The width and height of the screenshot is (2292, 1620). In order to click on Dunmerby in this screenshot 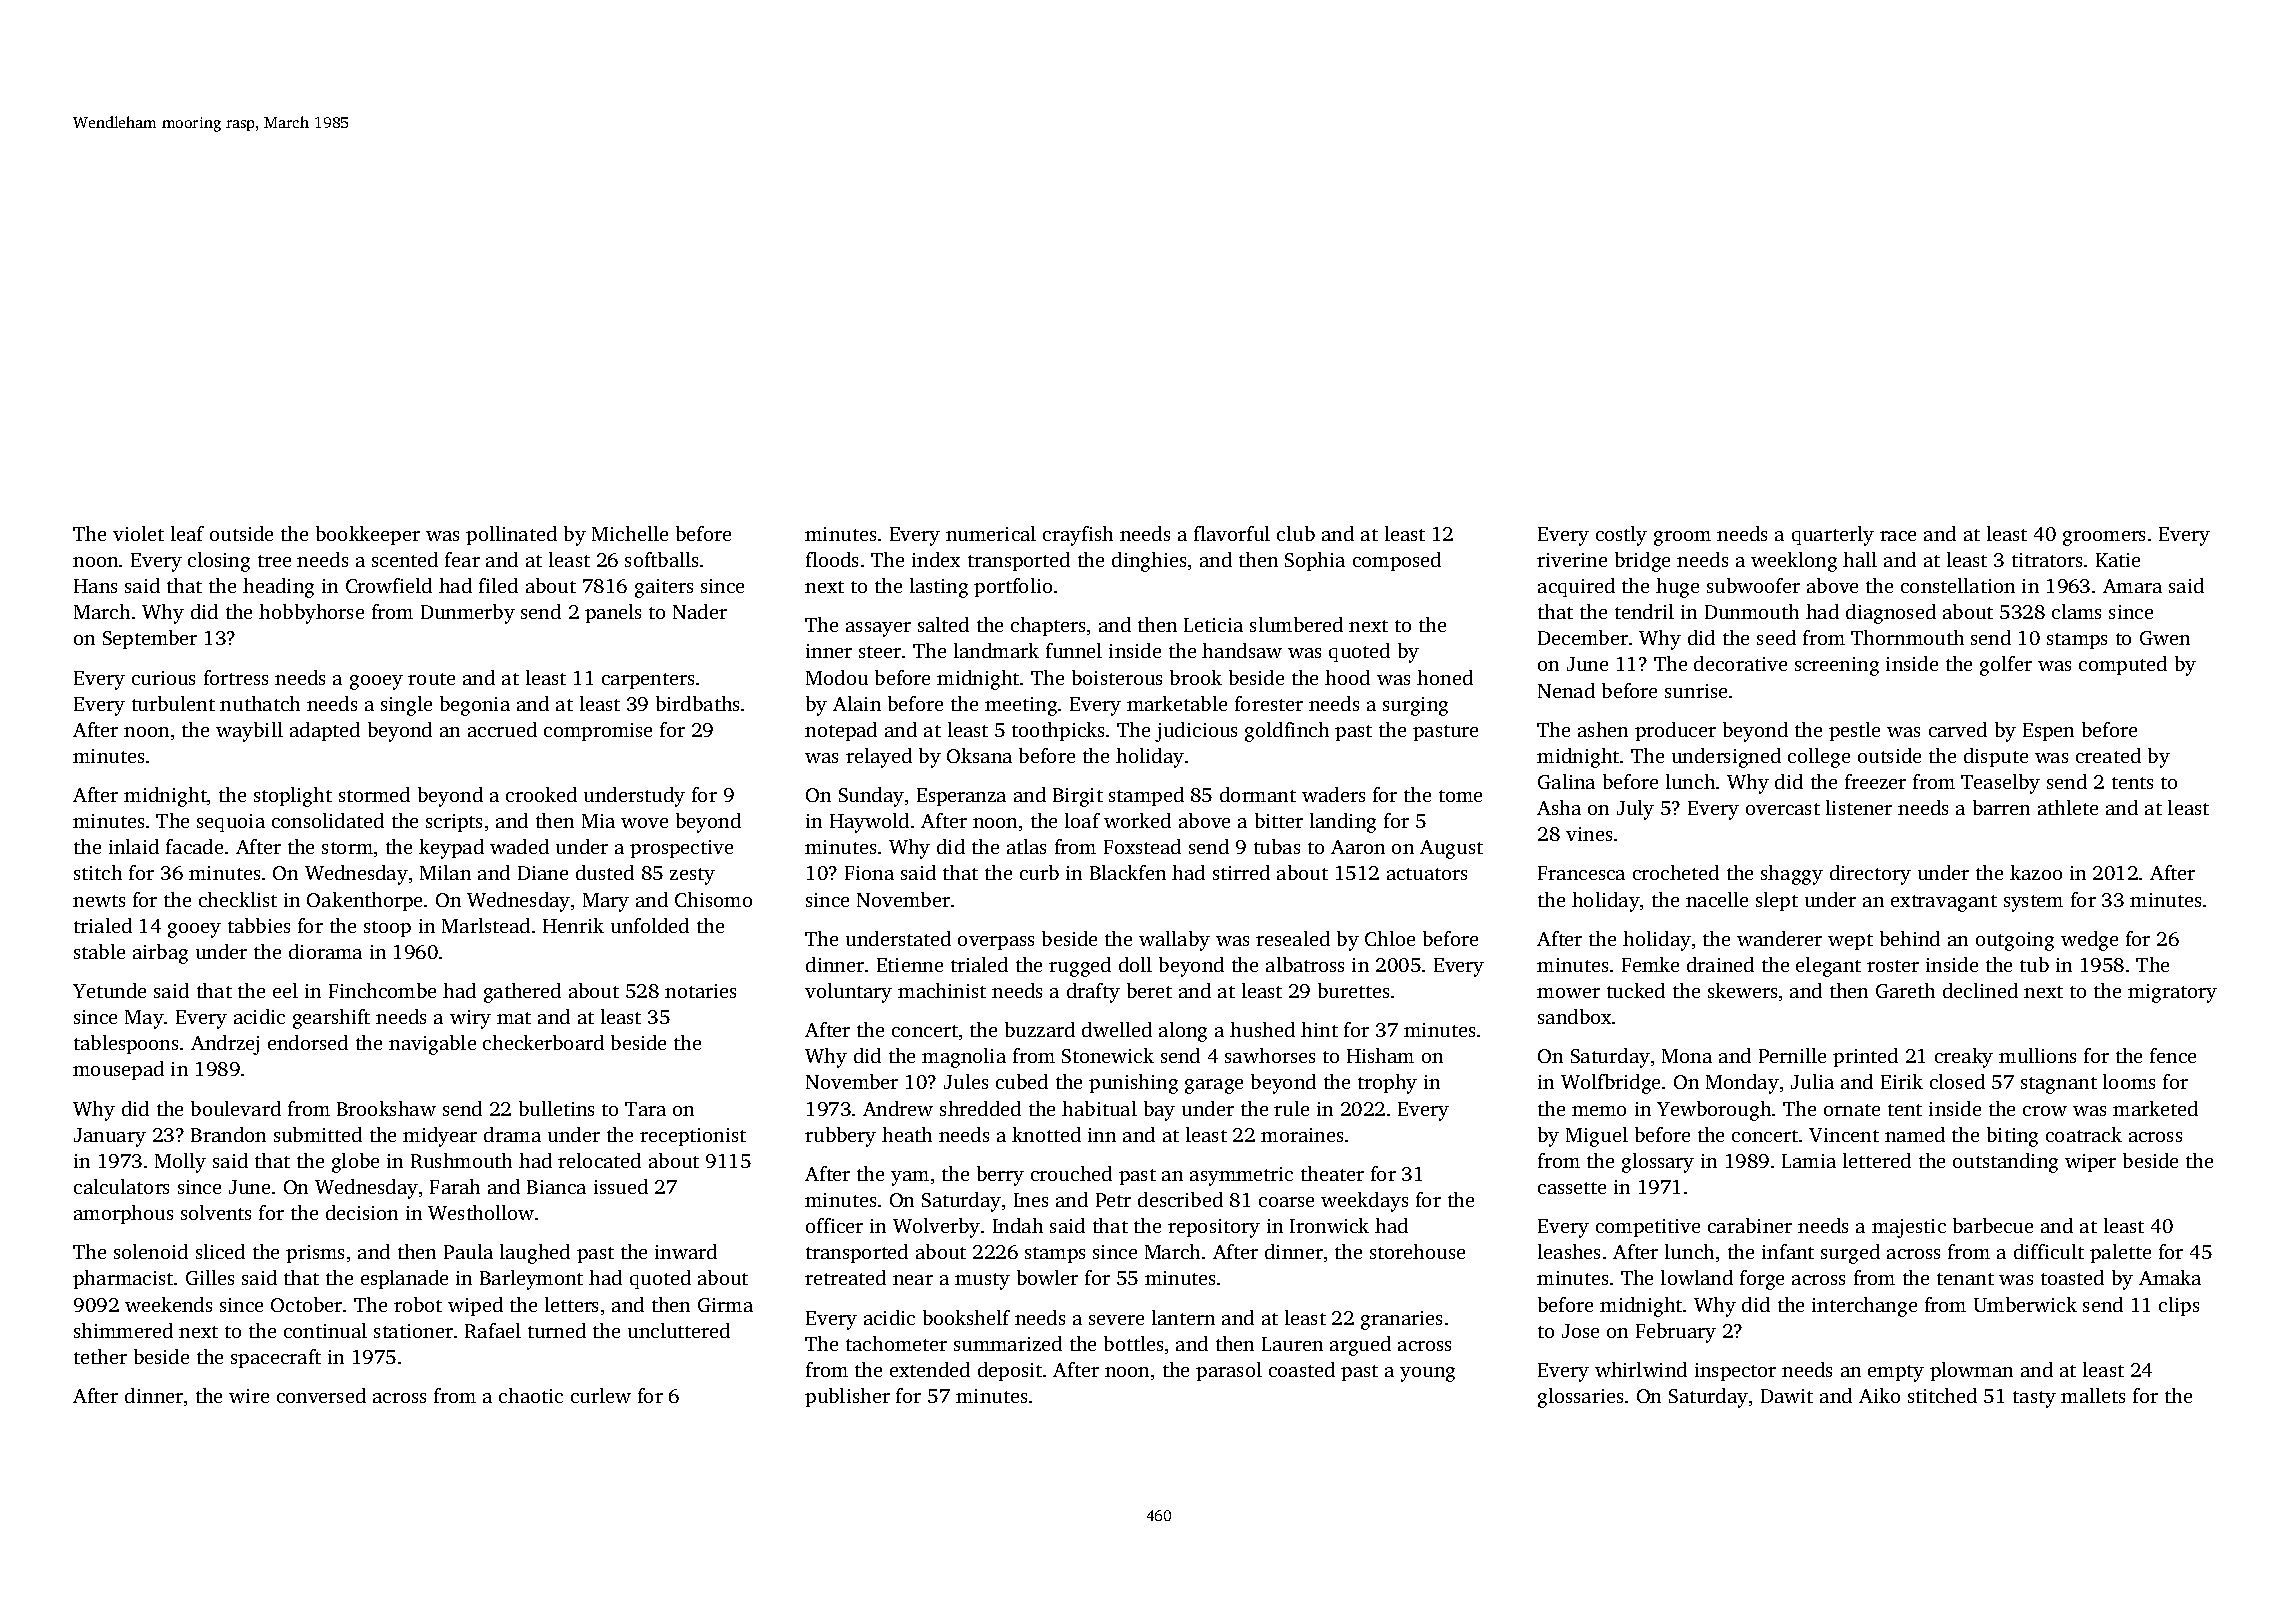, I will do `click(468, 614)`.
